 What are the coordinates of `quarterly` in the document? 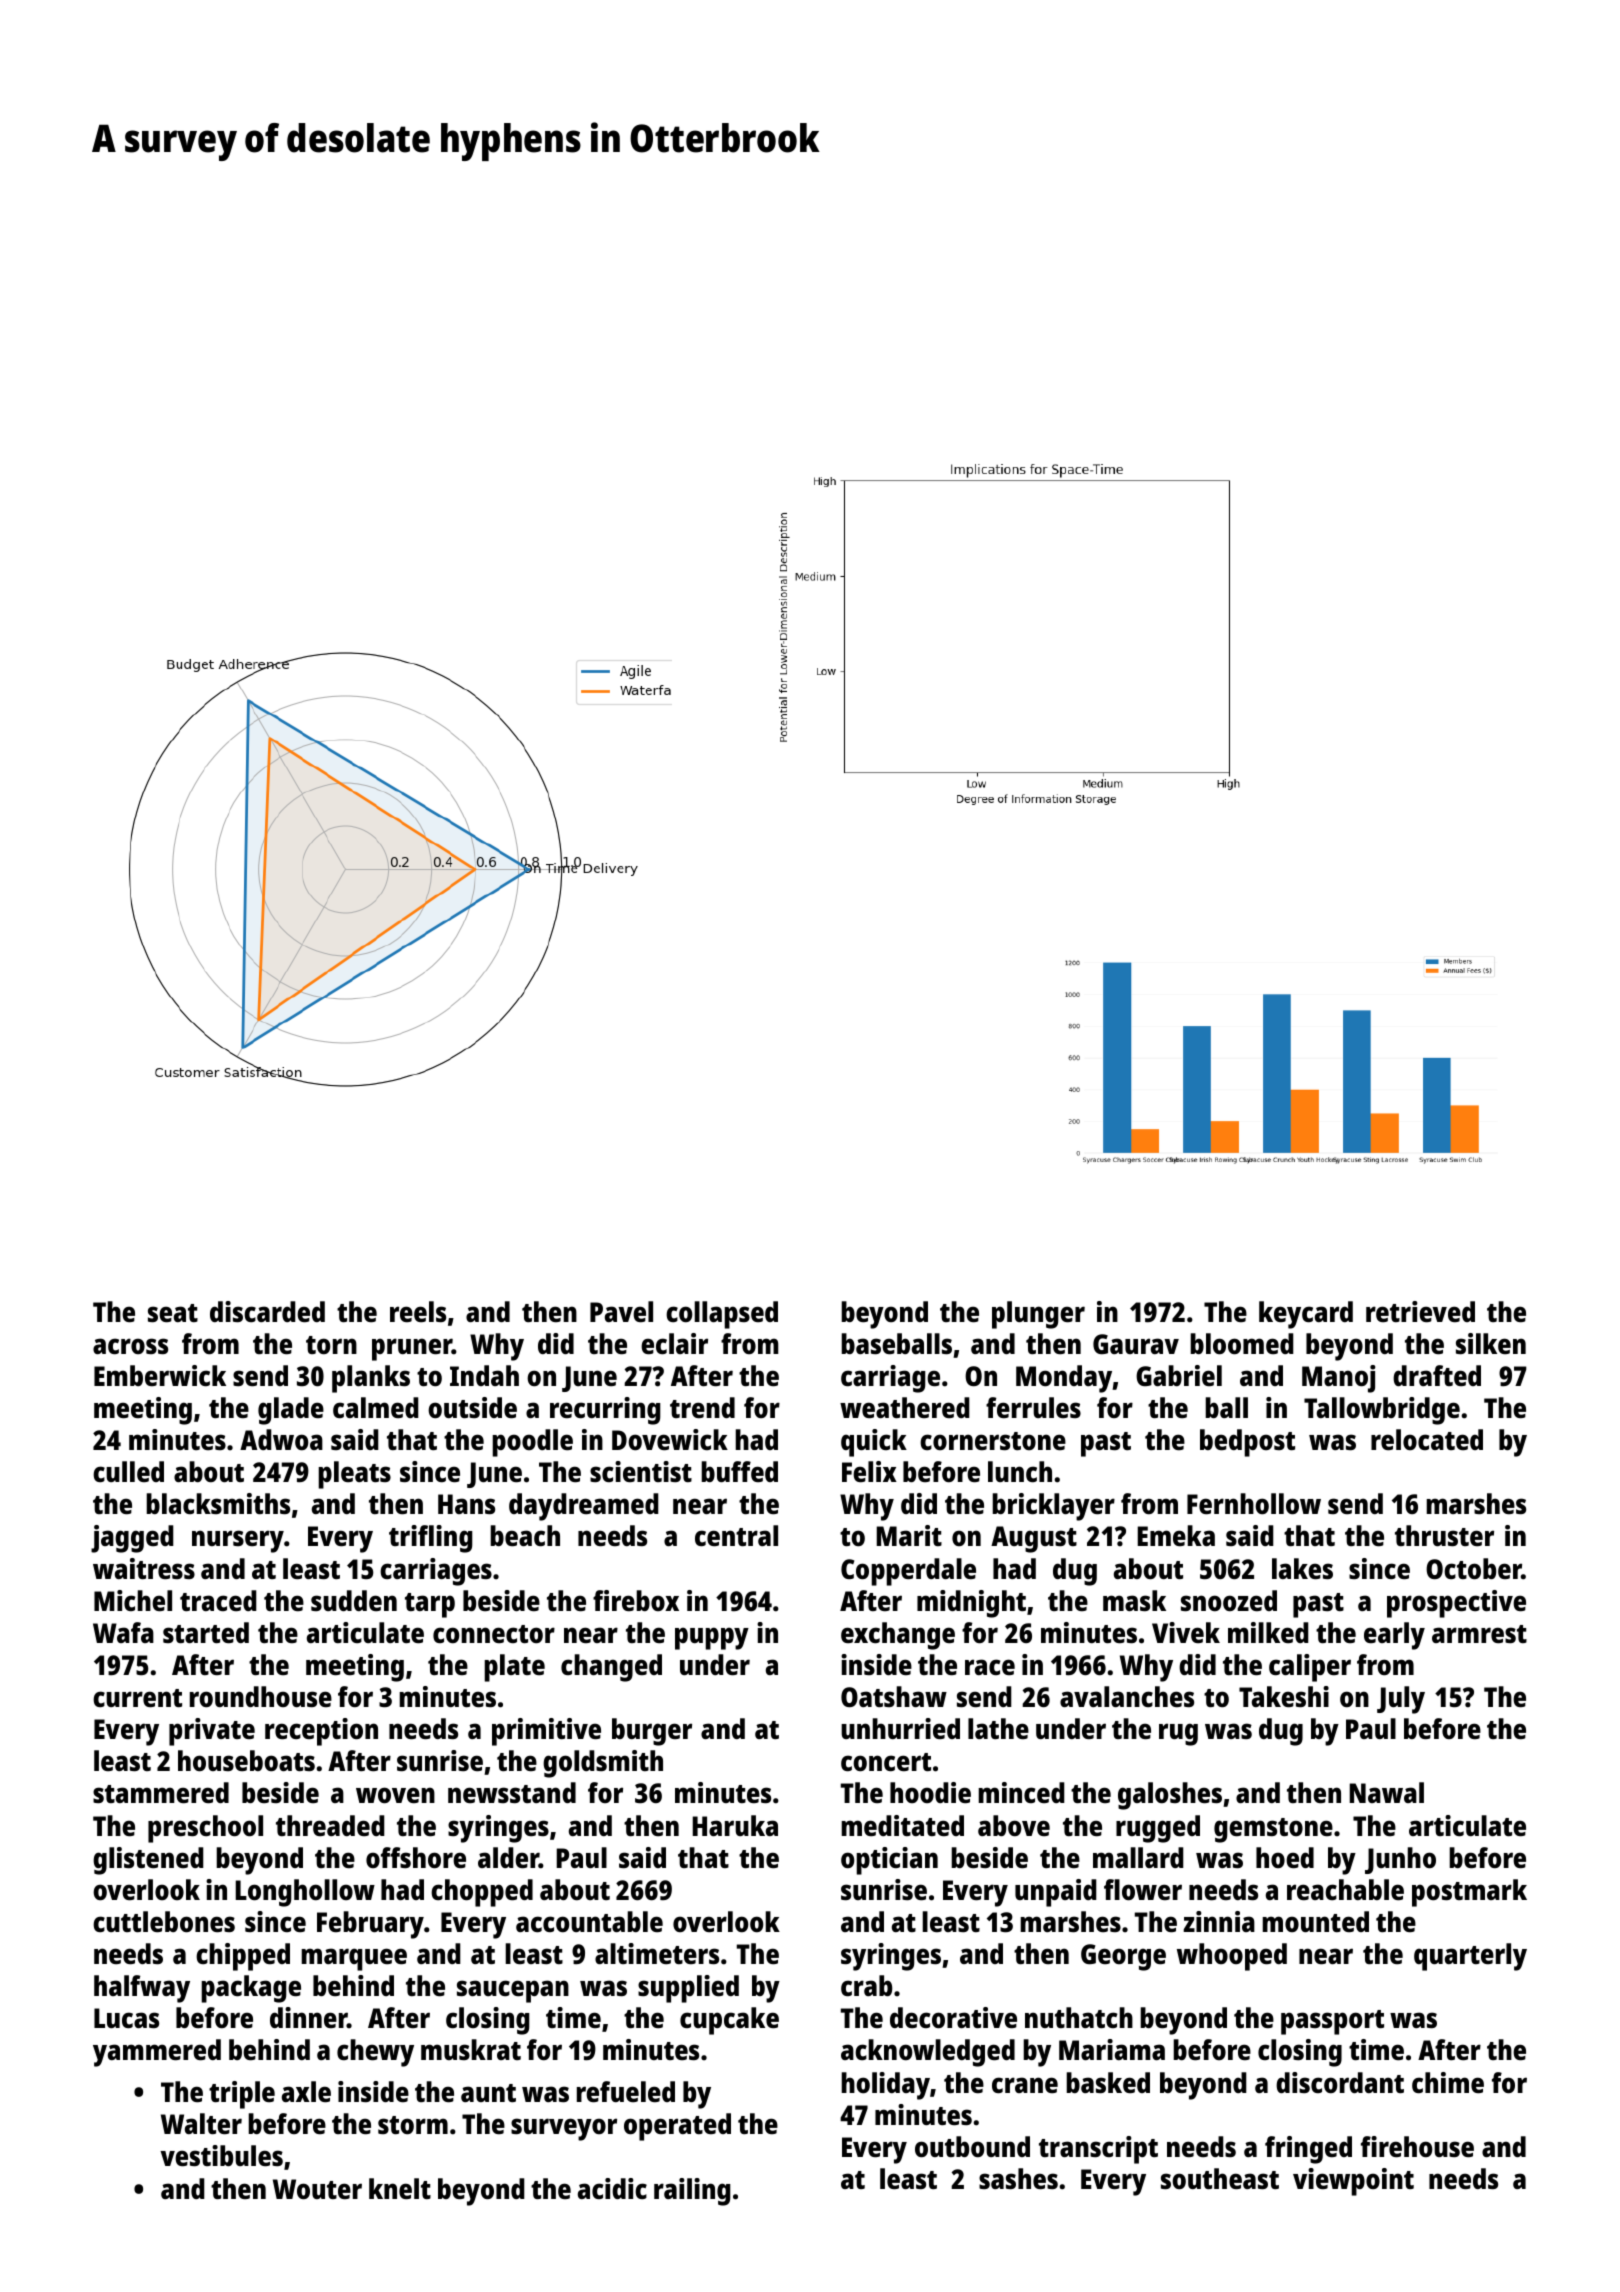 It's located at (1470, 1957).
